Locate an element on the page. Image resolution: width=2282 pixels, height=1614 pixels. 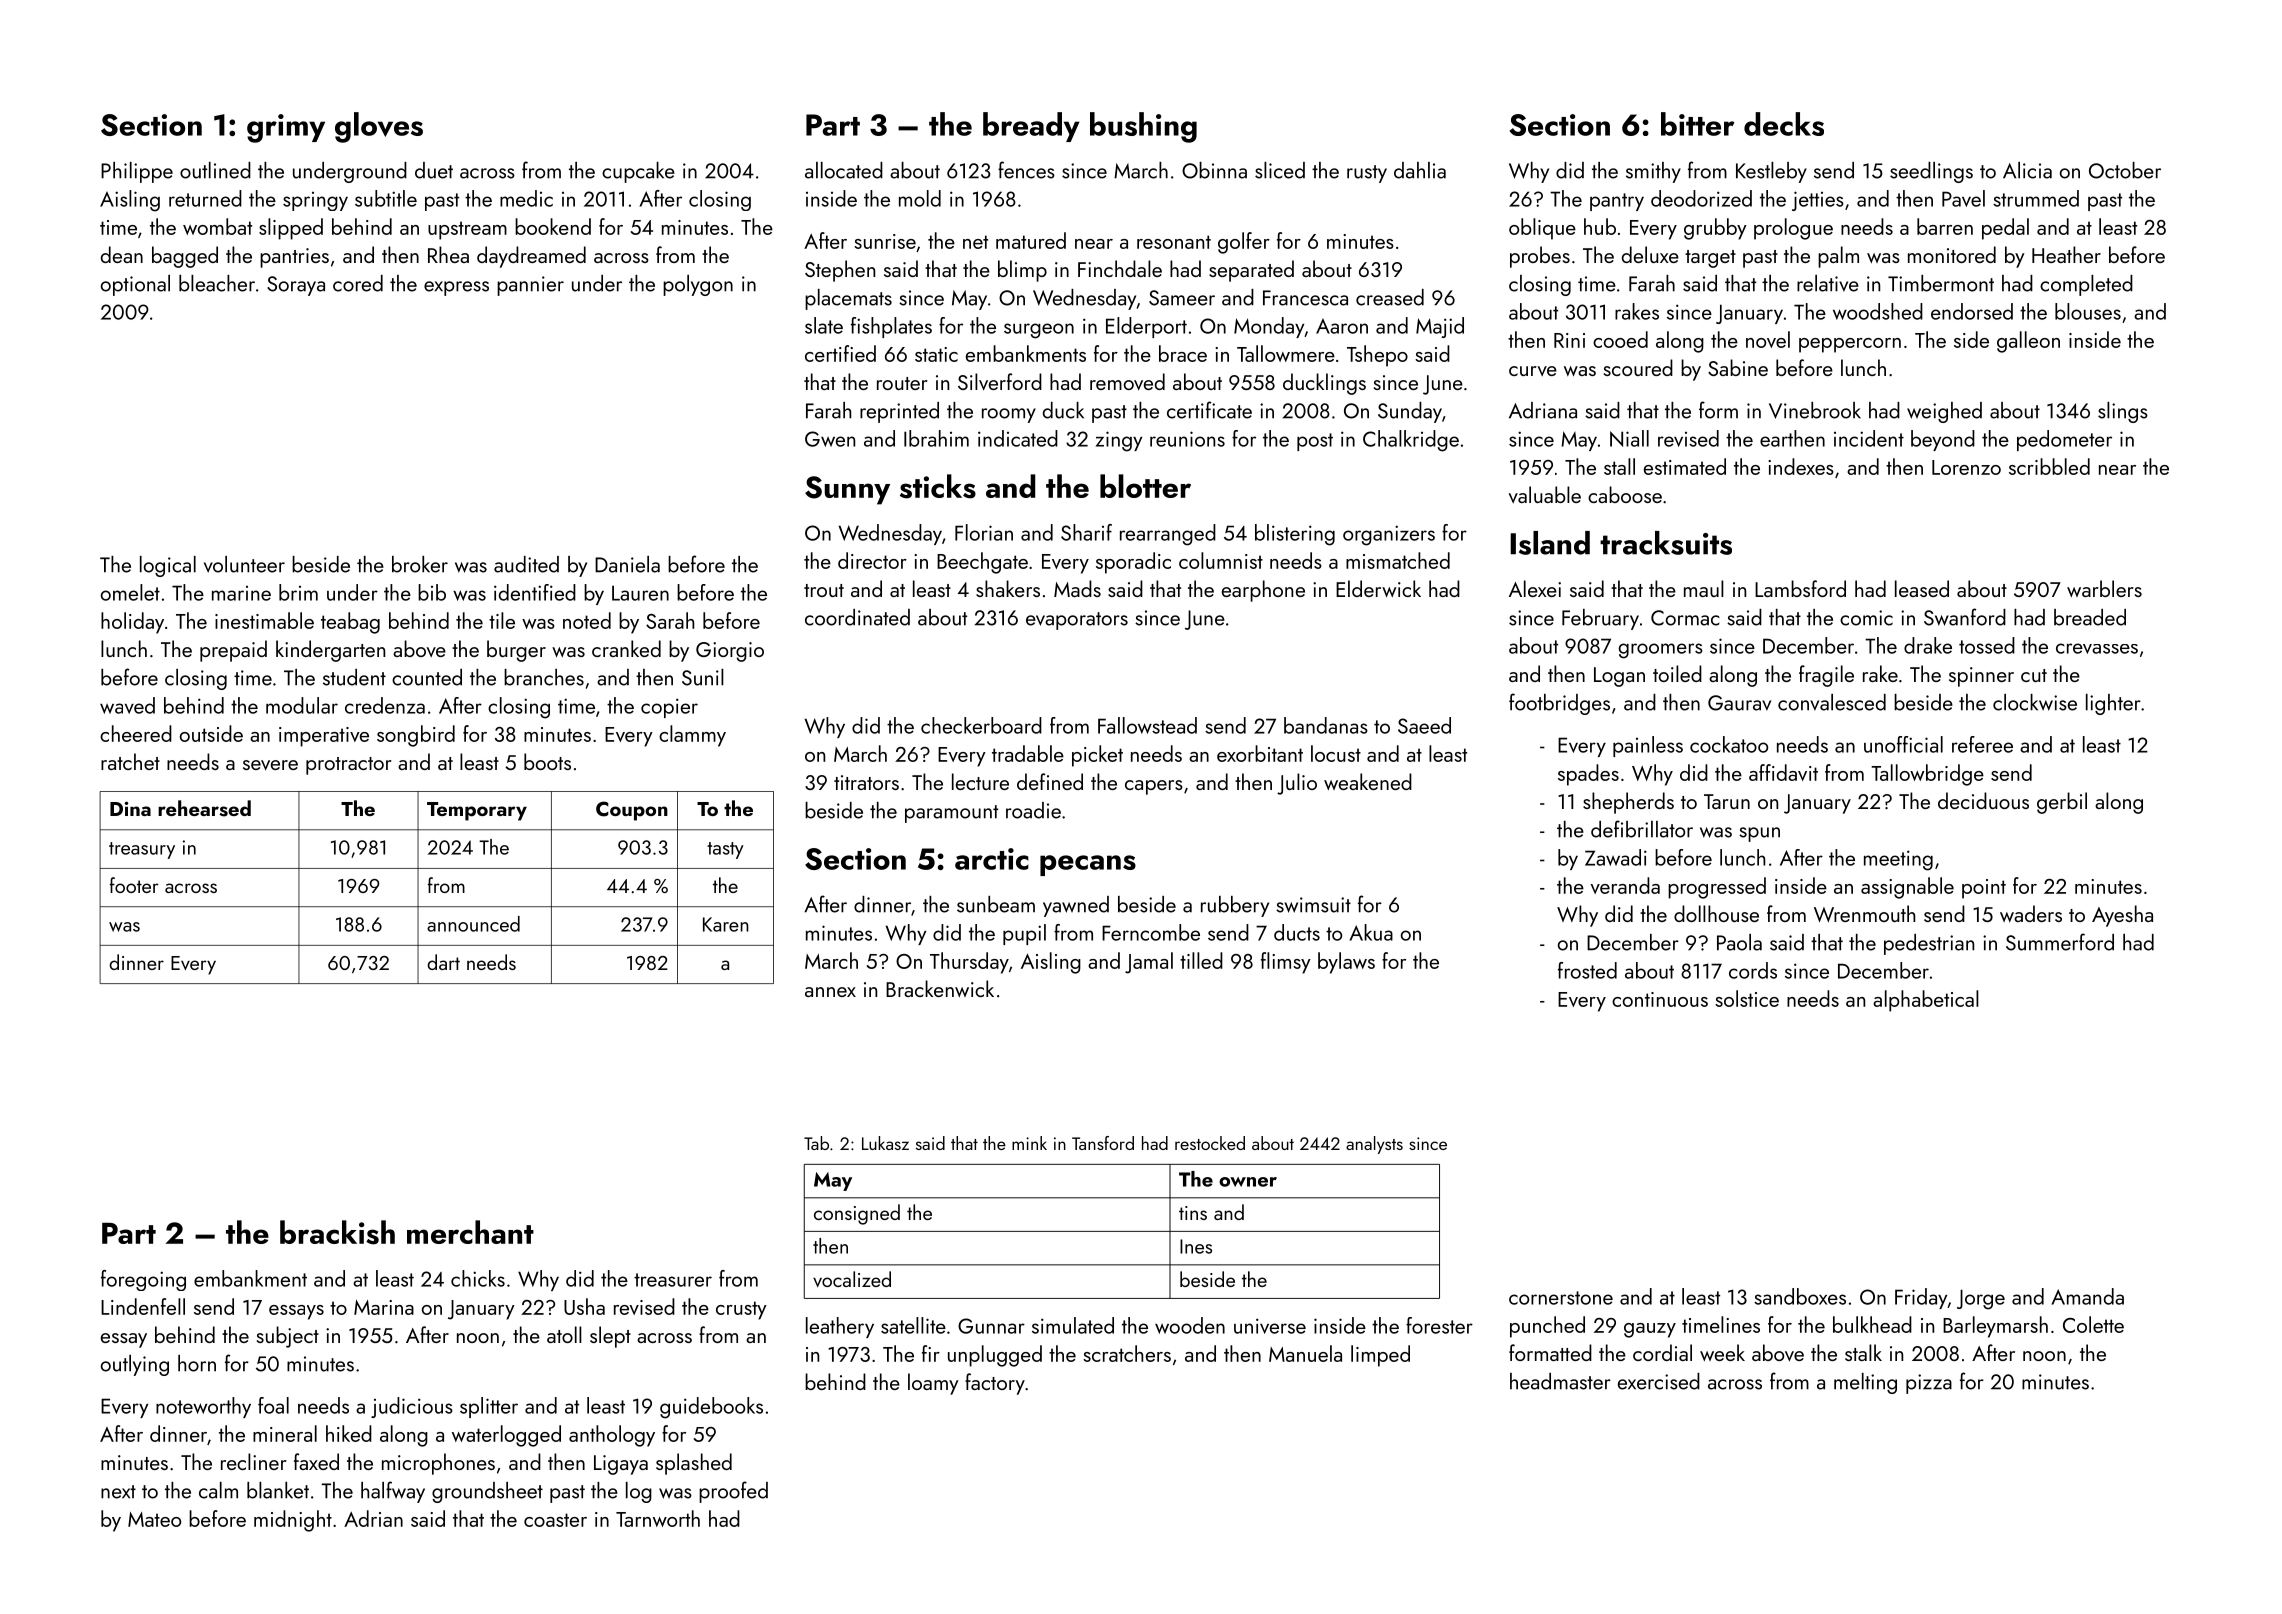
mismatched is located at coordinates (1398, 560).
